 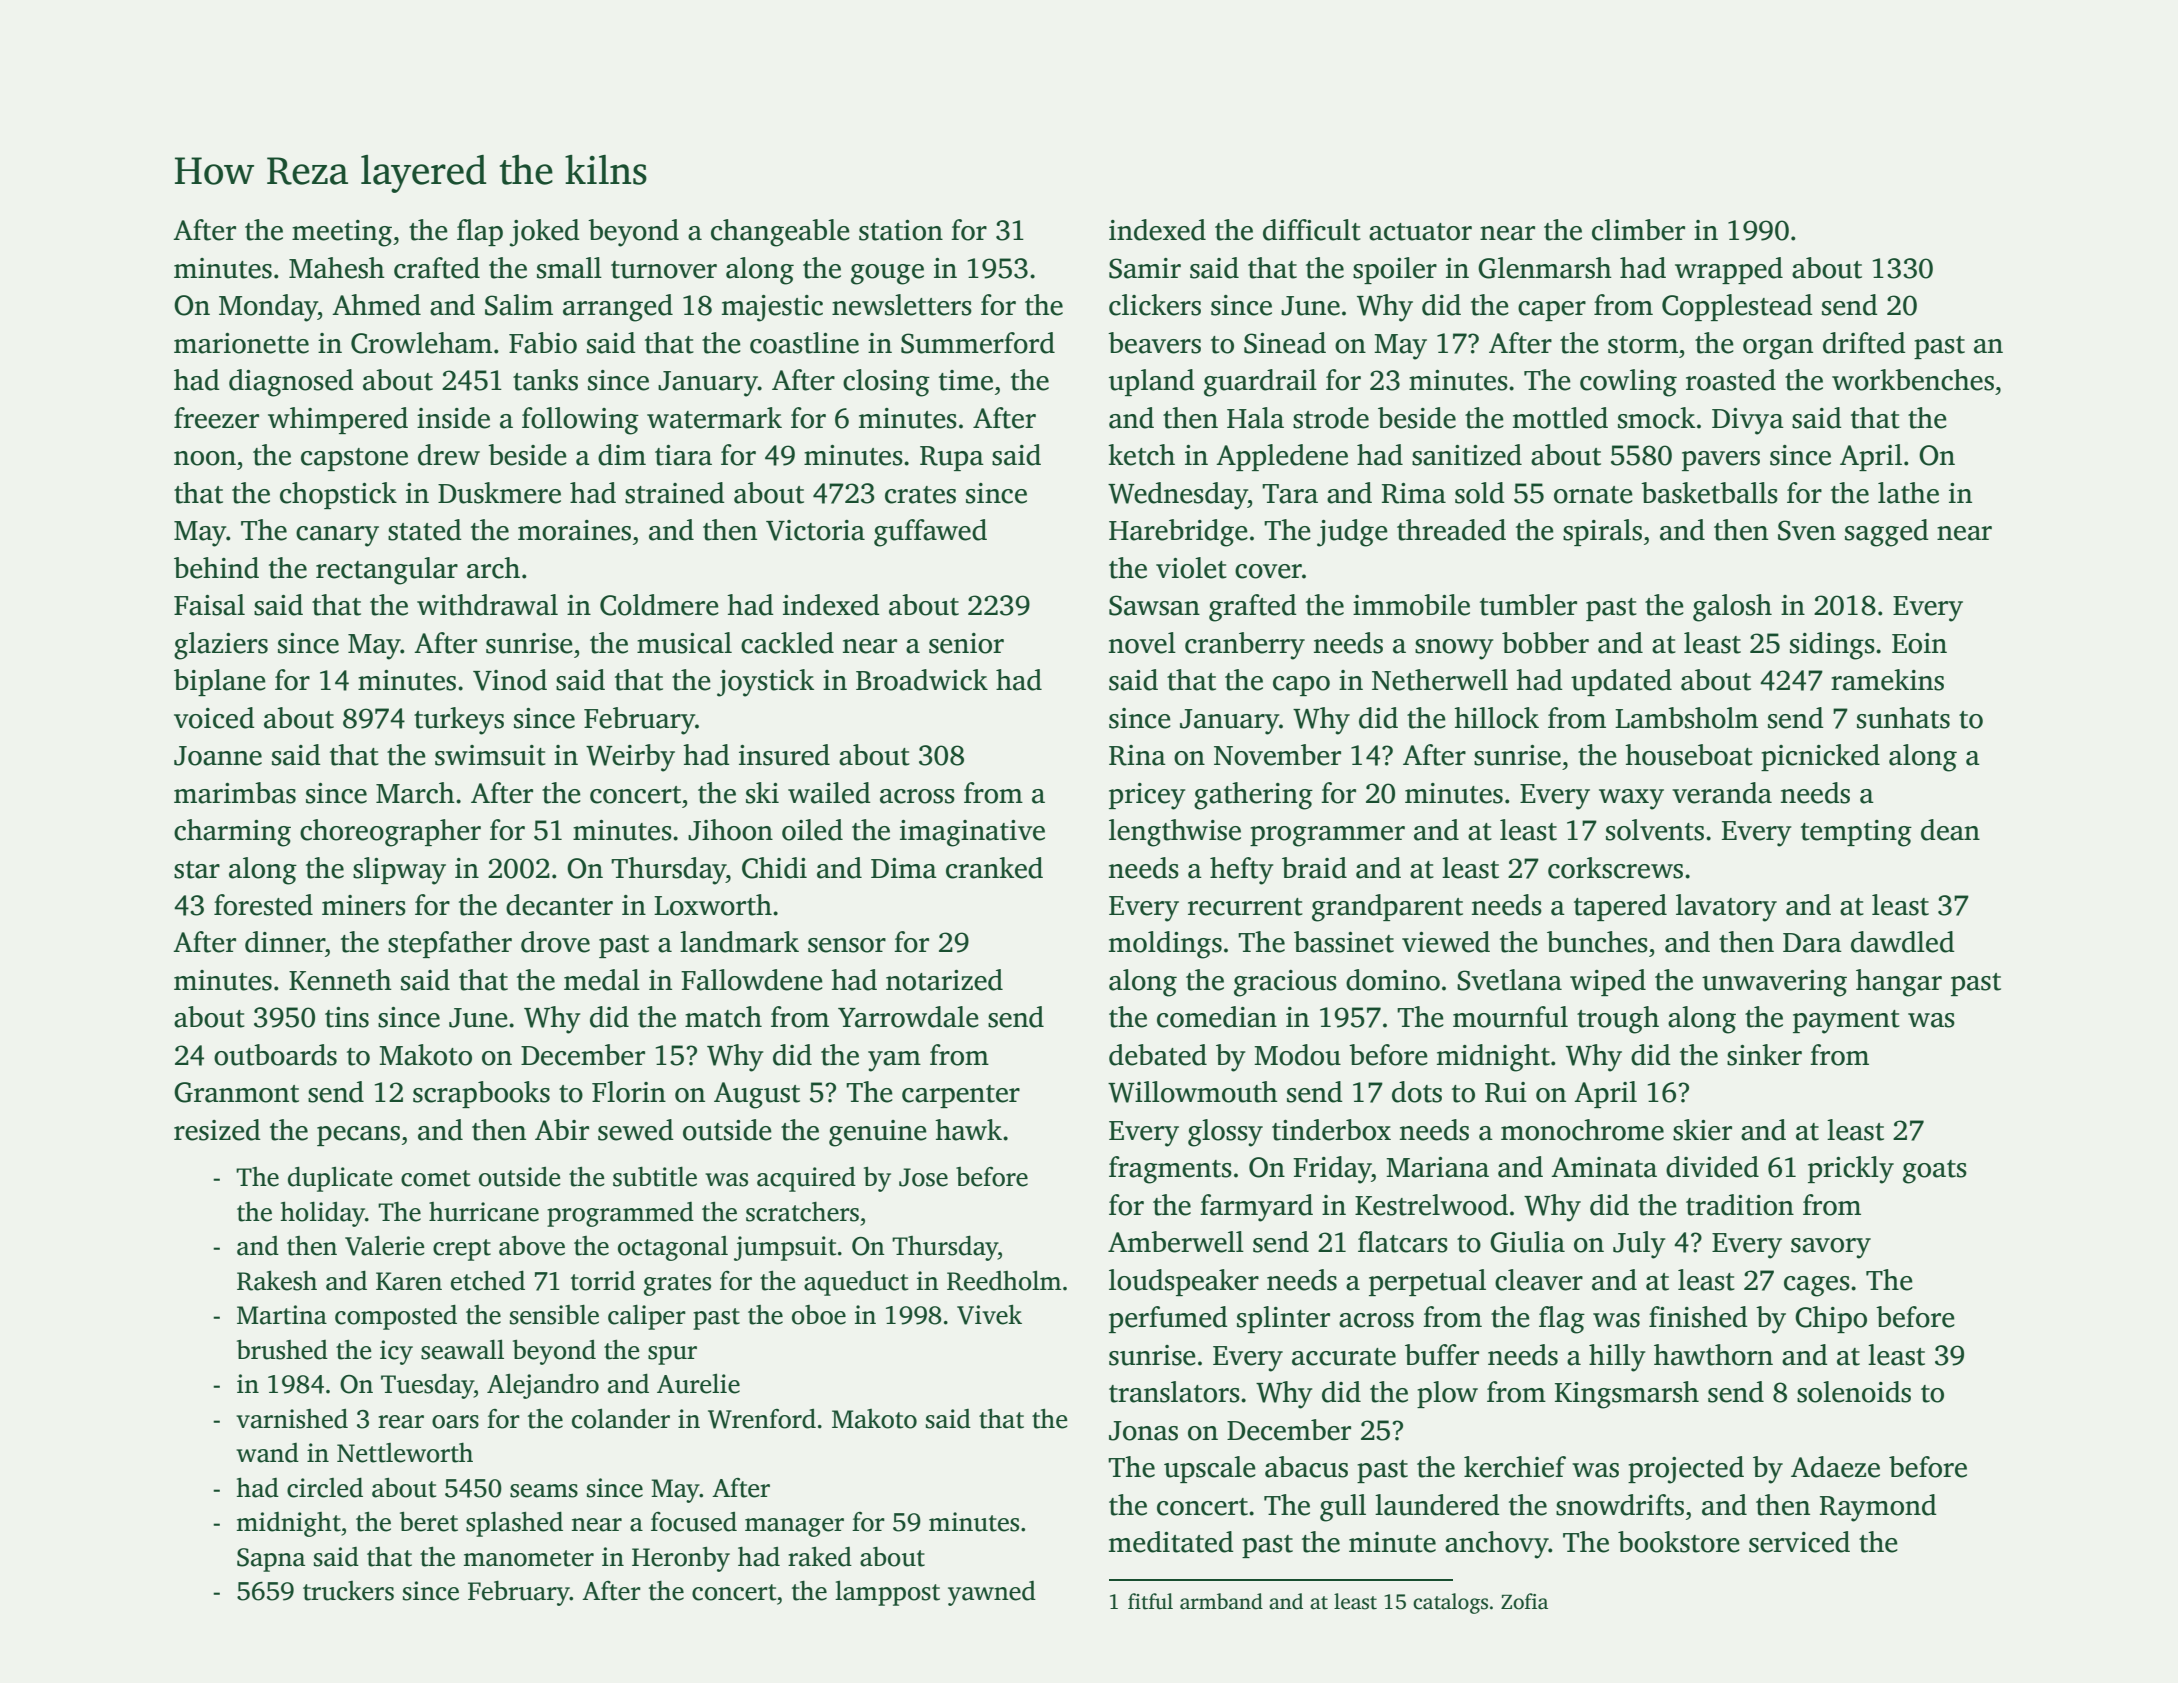 I want to click on Kenneth, so click(x=340, y=980).
